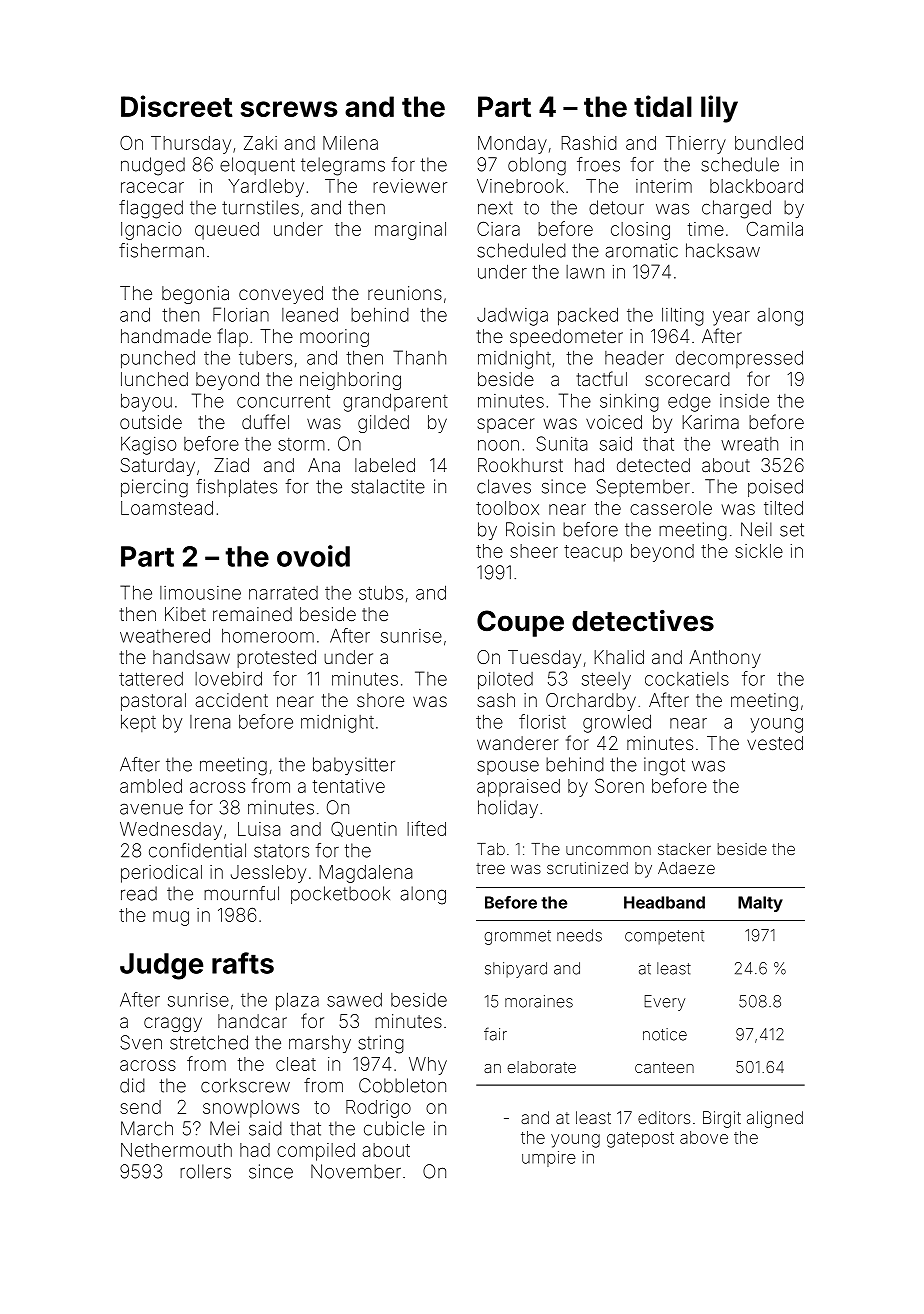  Describe the element at coordinates (544, 659) in the screenshot. I see `Tuesday` at that location.
